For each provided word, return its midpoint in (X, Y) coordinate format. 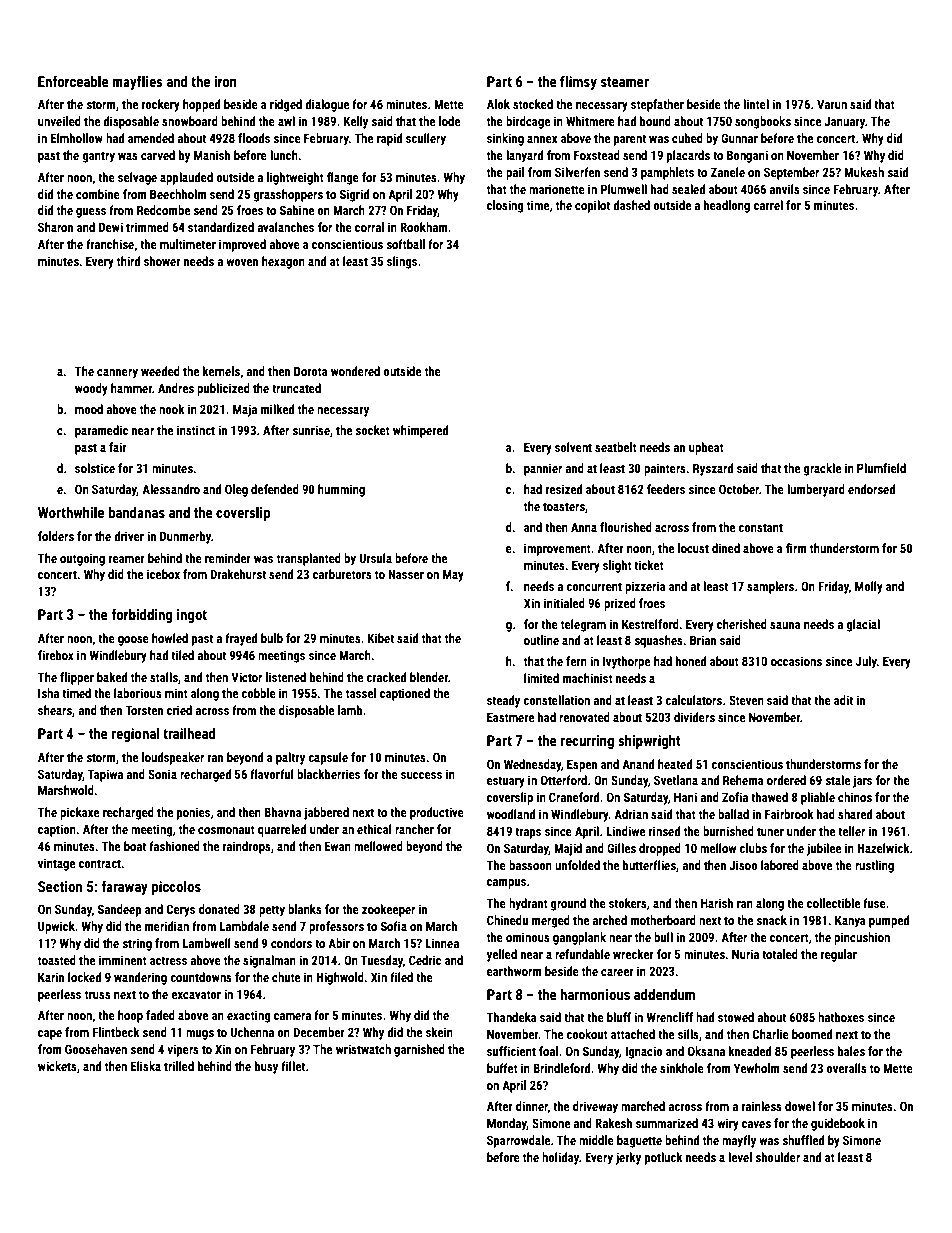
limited (541, 678)
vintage (56, 864)
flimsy (578, 82)
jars (862, 781)
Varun (832, 104)
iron (225, 81)
